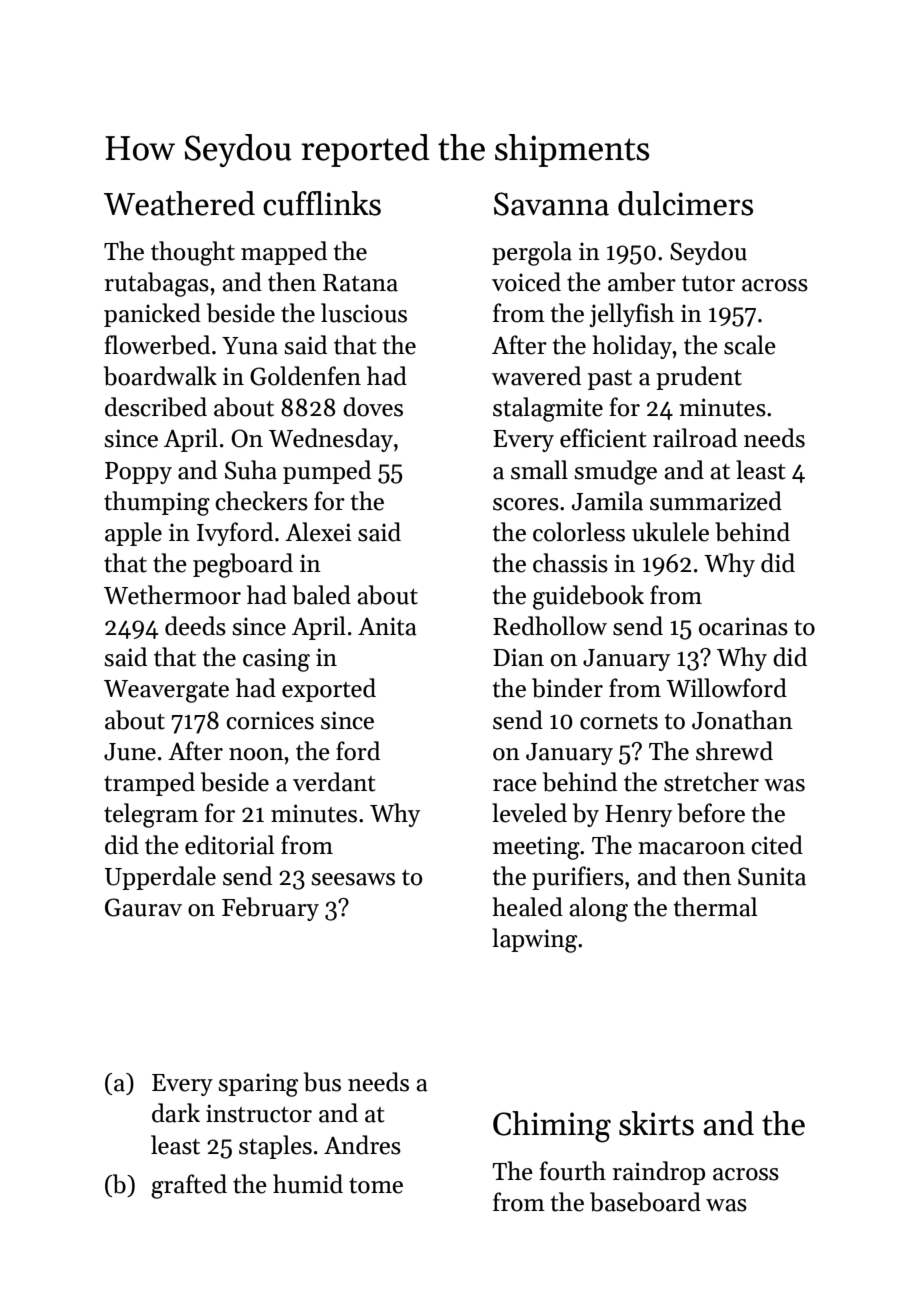  Describe the element at coordinates (157, 284) in the screenshot. I see `rutabagas` at that location.
